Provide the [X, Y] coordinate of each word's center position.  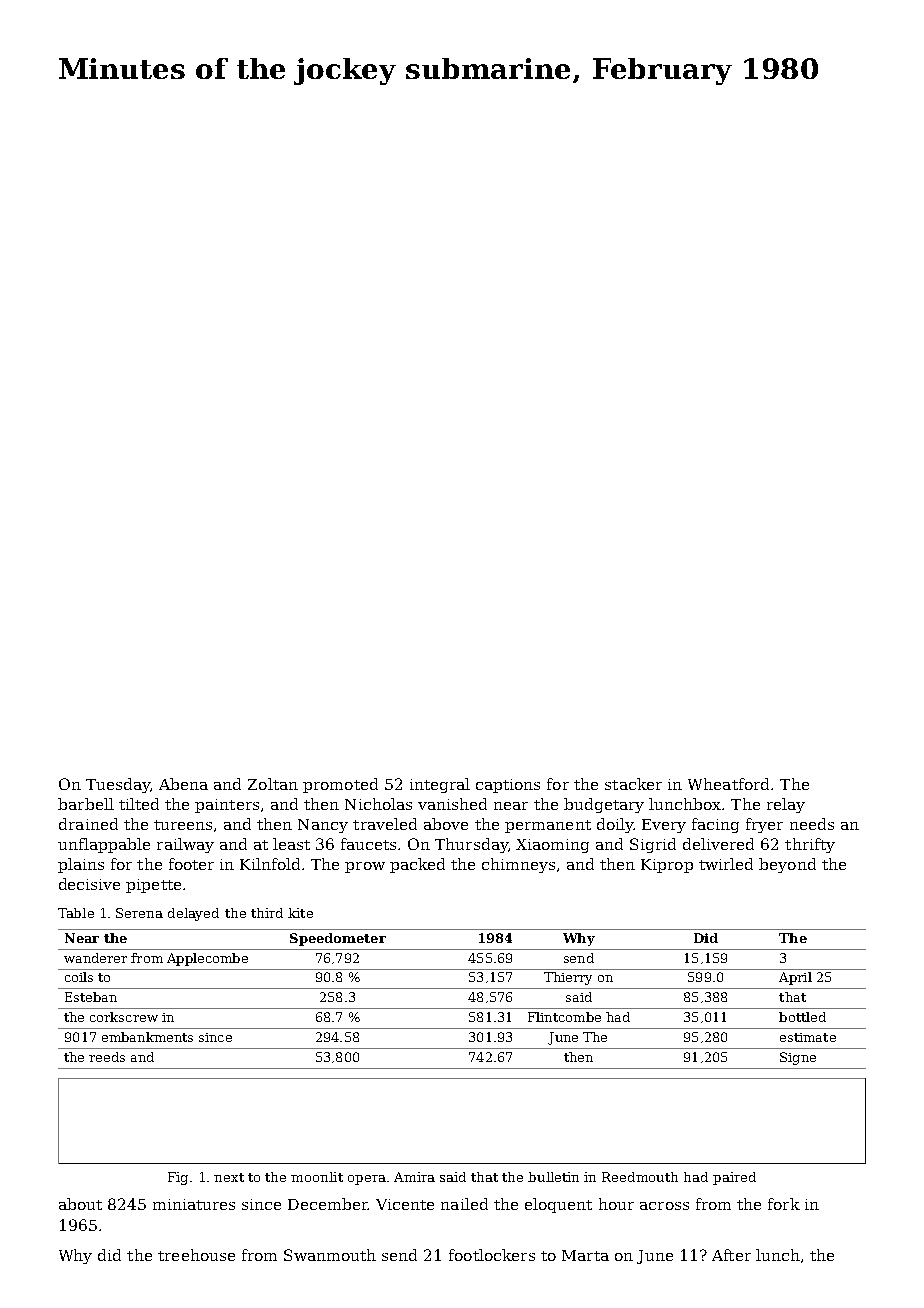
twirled [726, 864]
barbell [86, 804]
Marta [585, 1255]
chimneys [518, 865]
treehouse [196, 1255]
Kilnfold [270, 864]
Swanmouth [330, 1255]
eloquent [558, 1205]
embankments [147, 1037]
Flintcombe [564, 1017]
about [80, 1204]
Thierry [568, 978]
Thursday [471, 845]
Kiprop [667, 866]
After [731, 1255]
